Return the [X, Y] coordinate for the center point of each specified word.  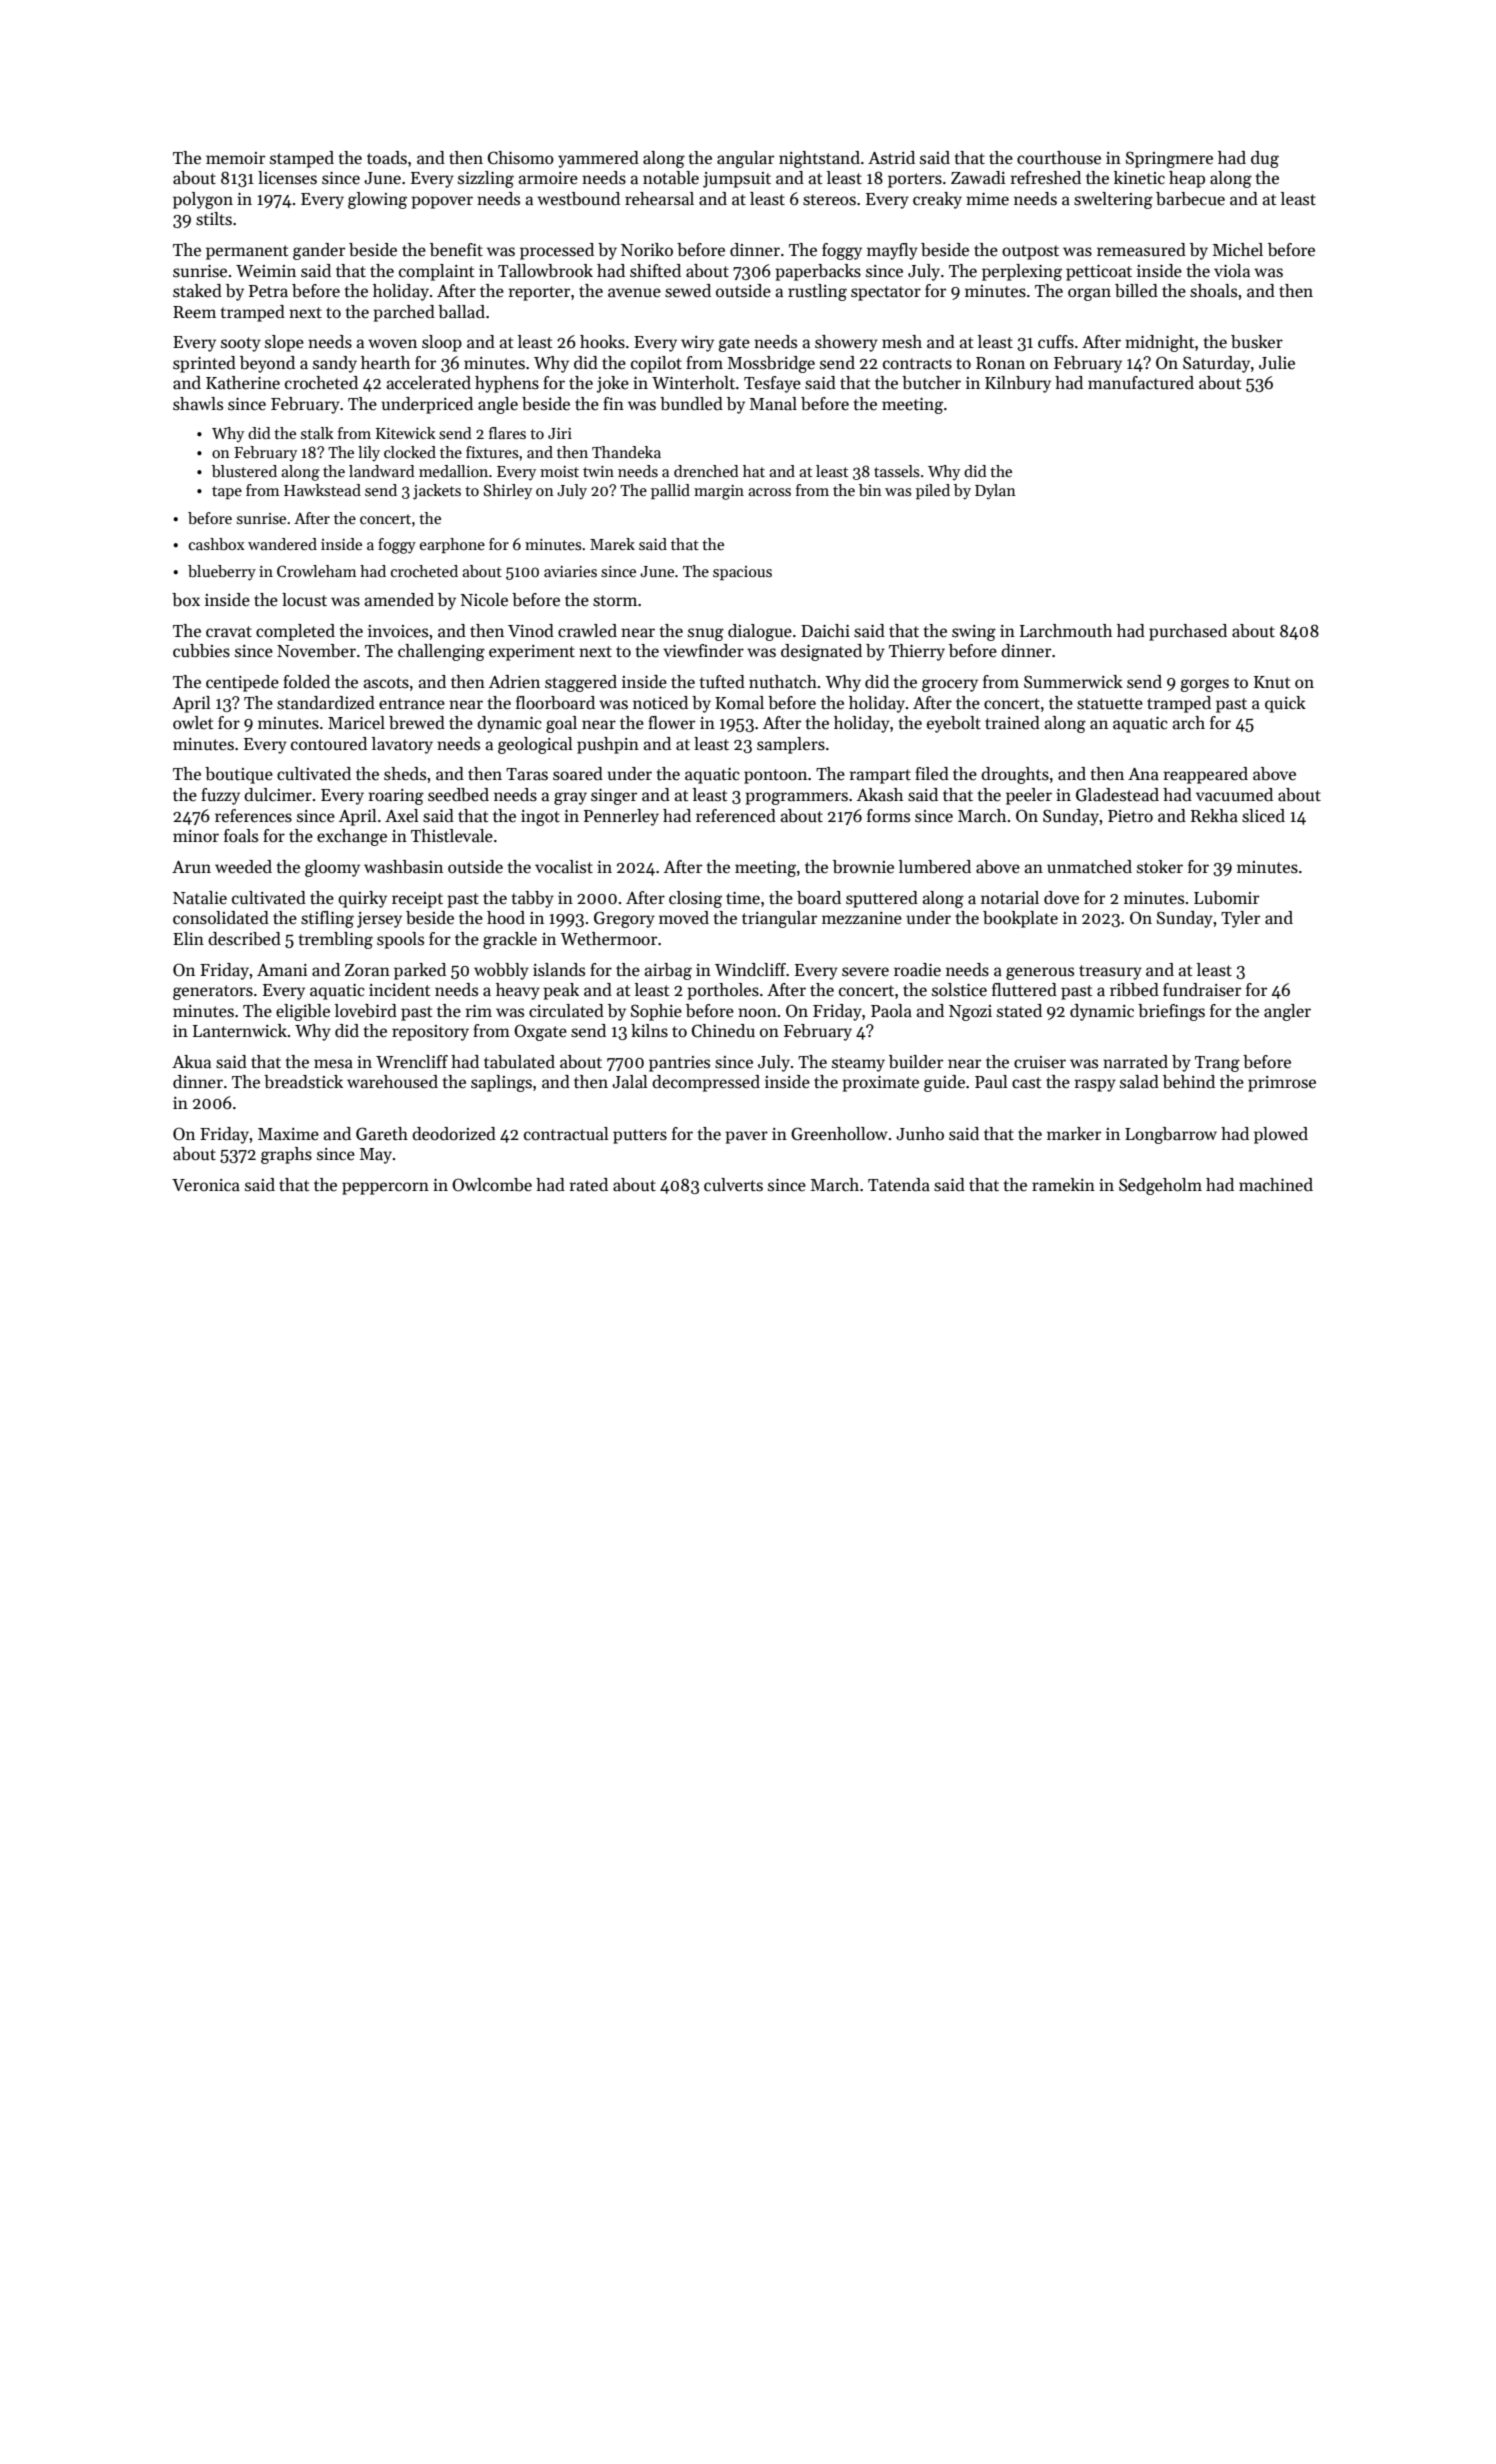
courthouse [1059, 158]
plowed [1281, 1135]
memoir [235, 158]
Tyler [1240, 919]
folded [306, 682]
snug [706, 634]
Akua [191, 1062]
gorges [1204, 685]
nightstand [819, 159]
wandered [282, 544]
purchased [1188, 632]
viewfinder [703, 651]
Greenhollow [839, 1134]
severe [865, 972]
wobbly [501, 971]
